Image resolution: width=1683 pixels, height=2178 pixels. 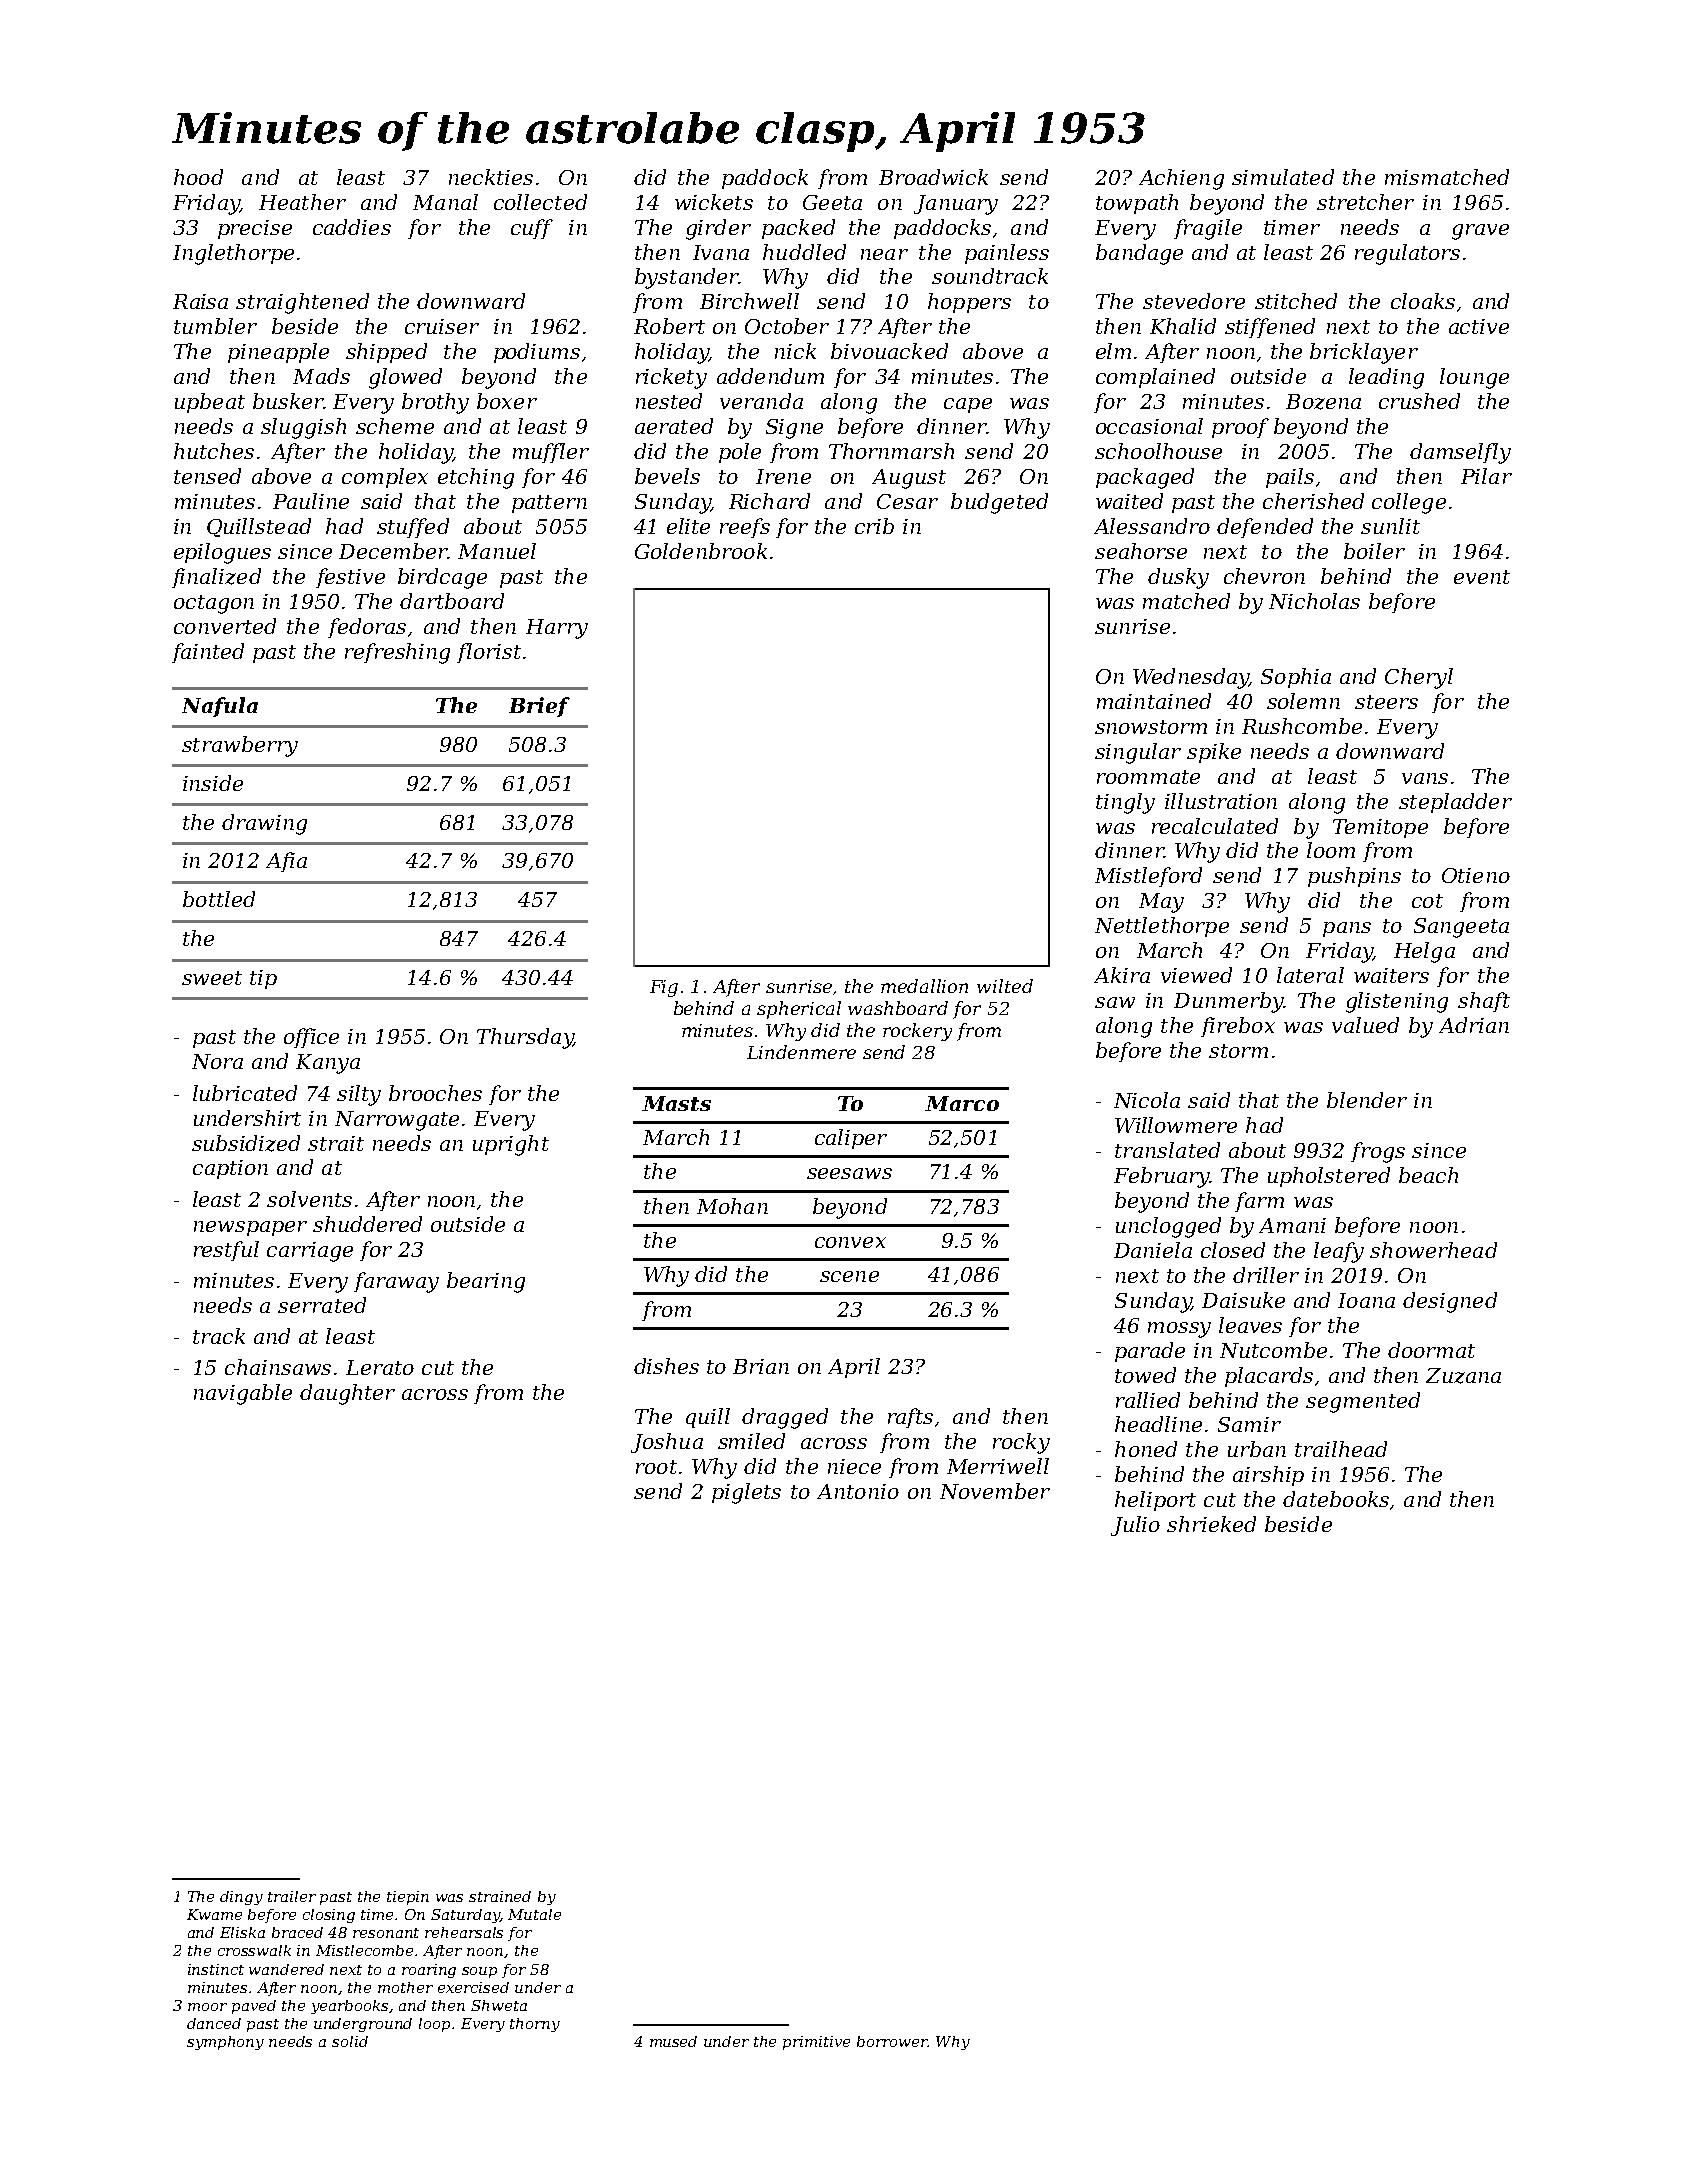 I want to click on solid, so click(x=350, y=2041).
